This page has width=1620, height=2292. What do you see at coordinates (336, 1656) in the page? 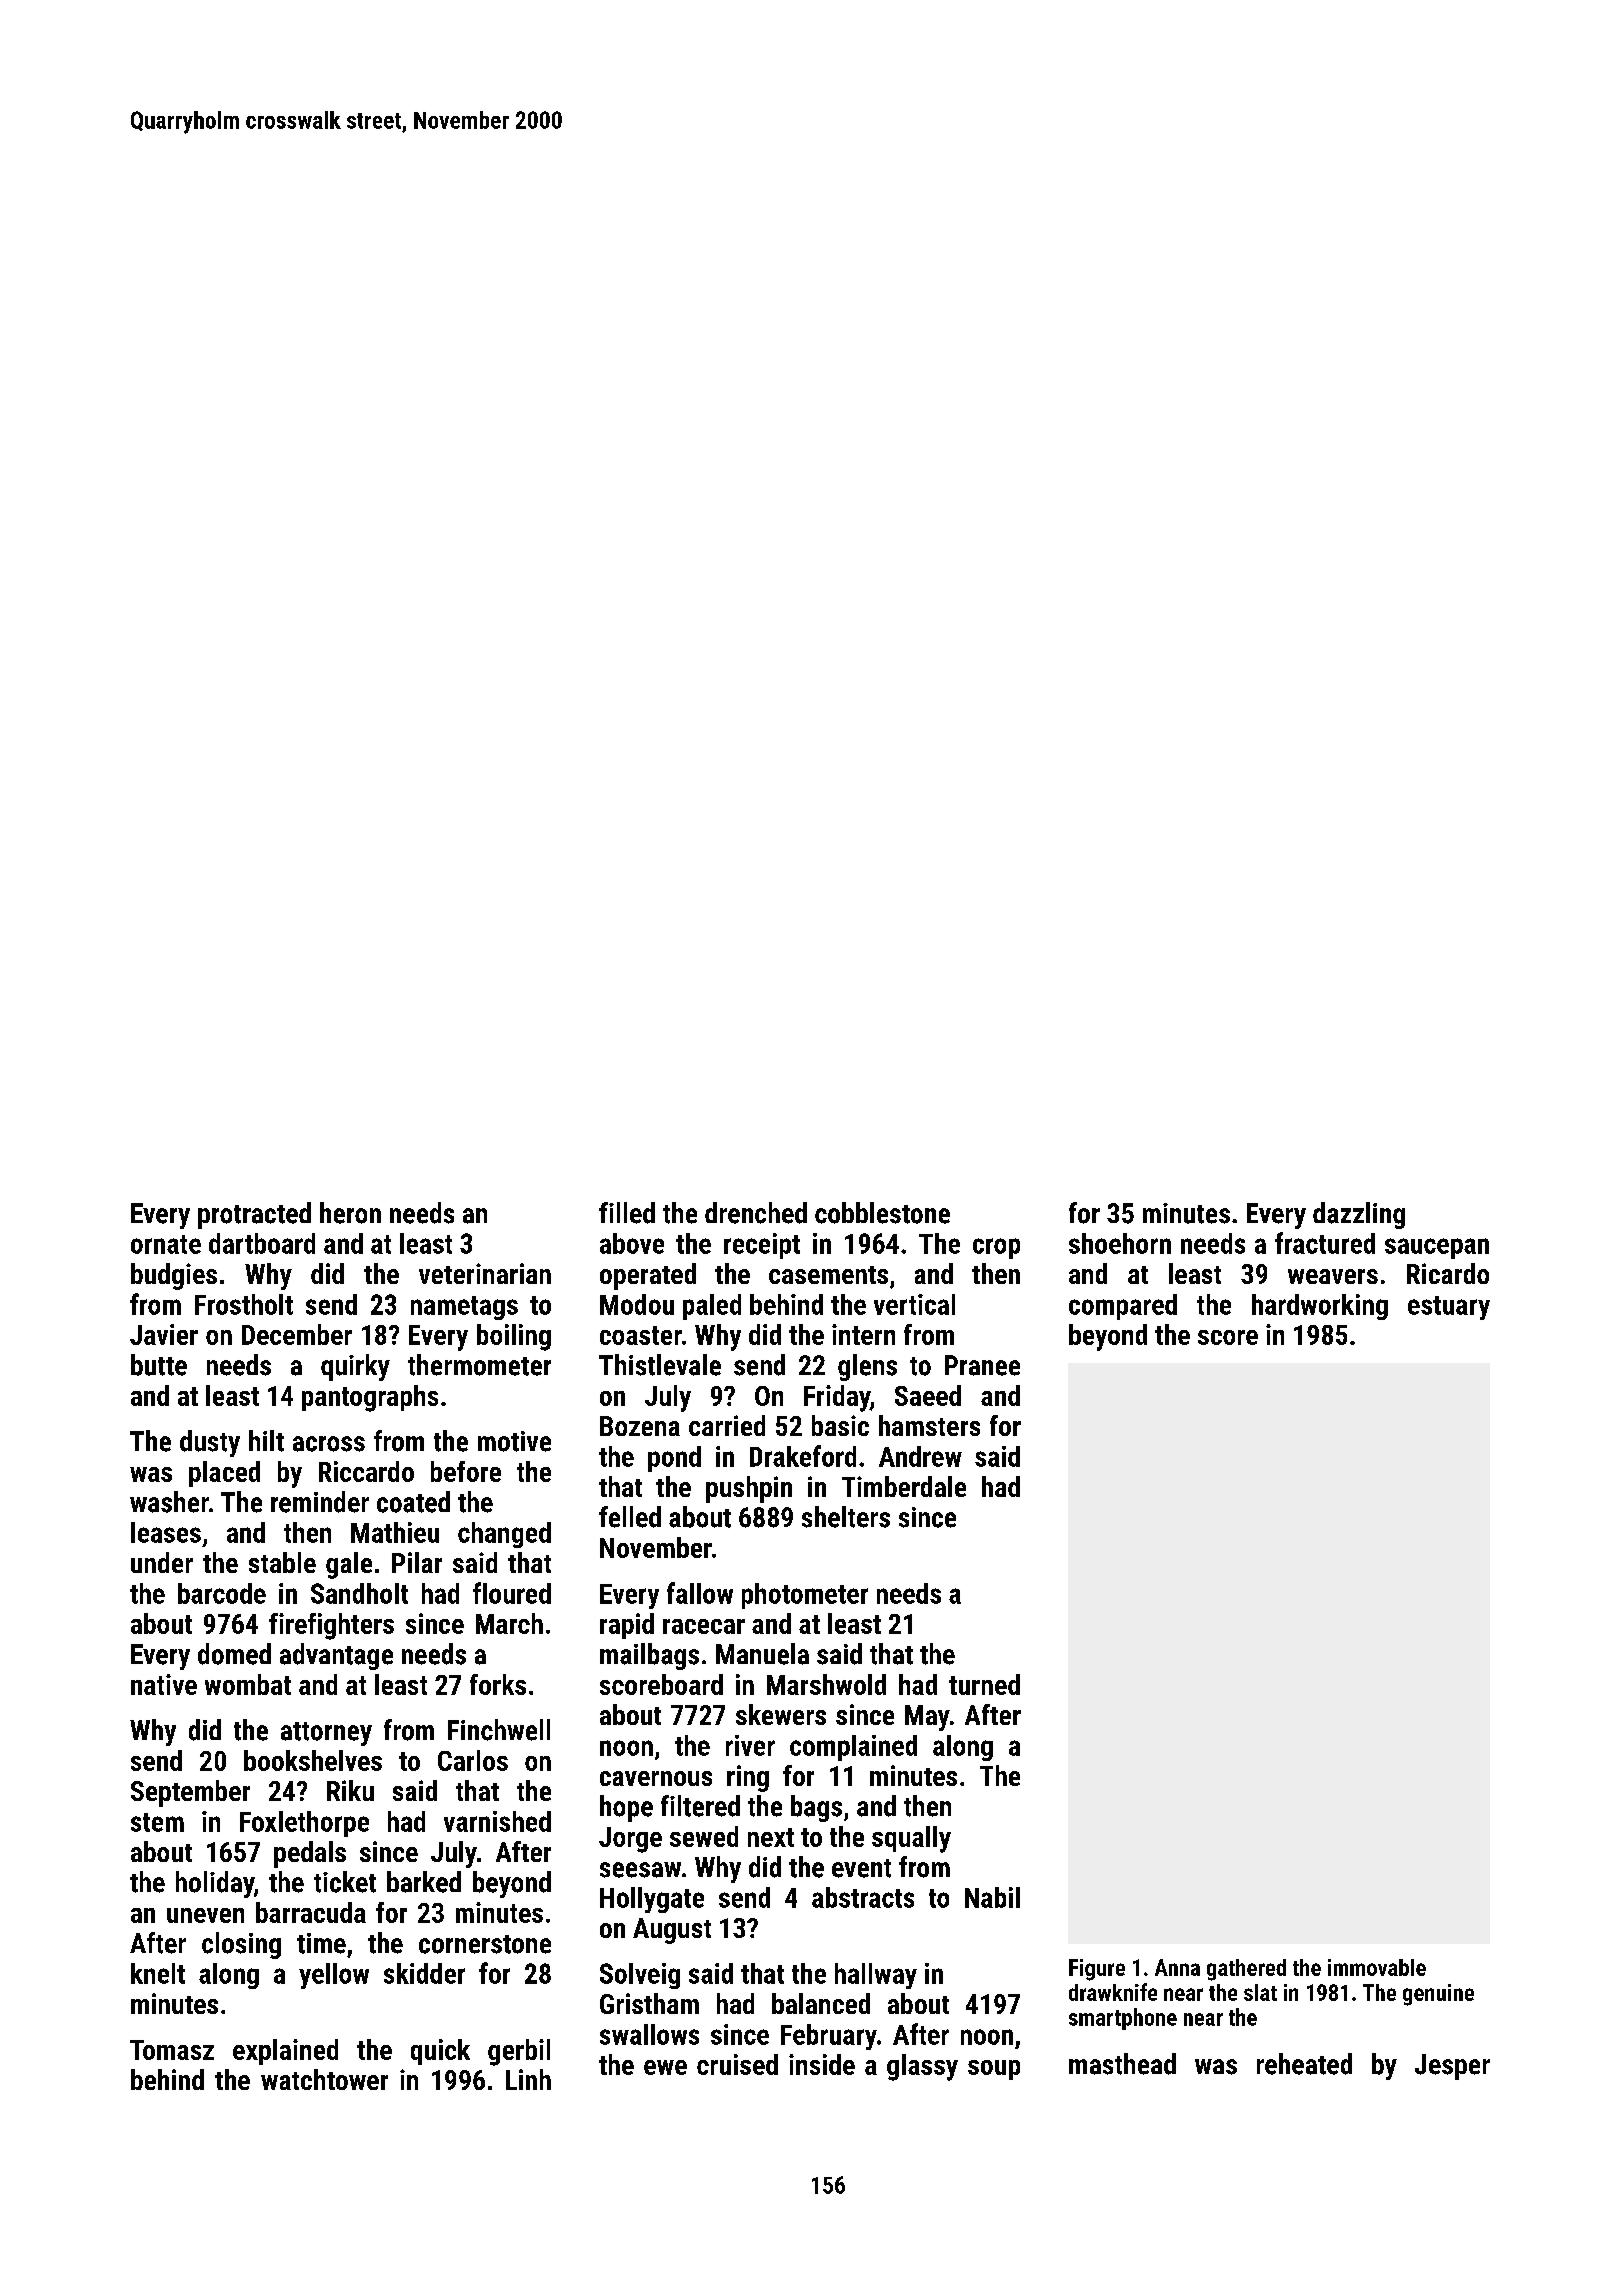
I see `advantage` at bounding box center [336, 1656].
